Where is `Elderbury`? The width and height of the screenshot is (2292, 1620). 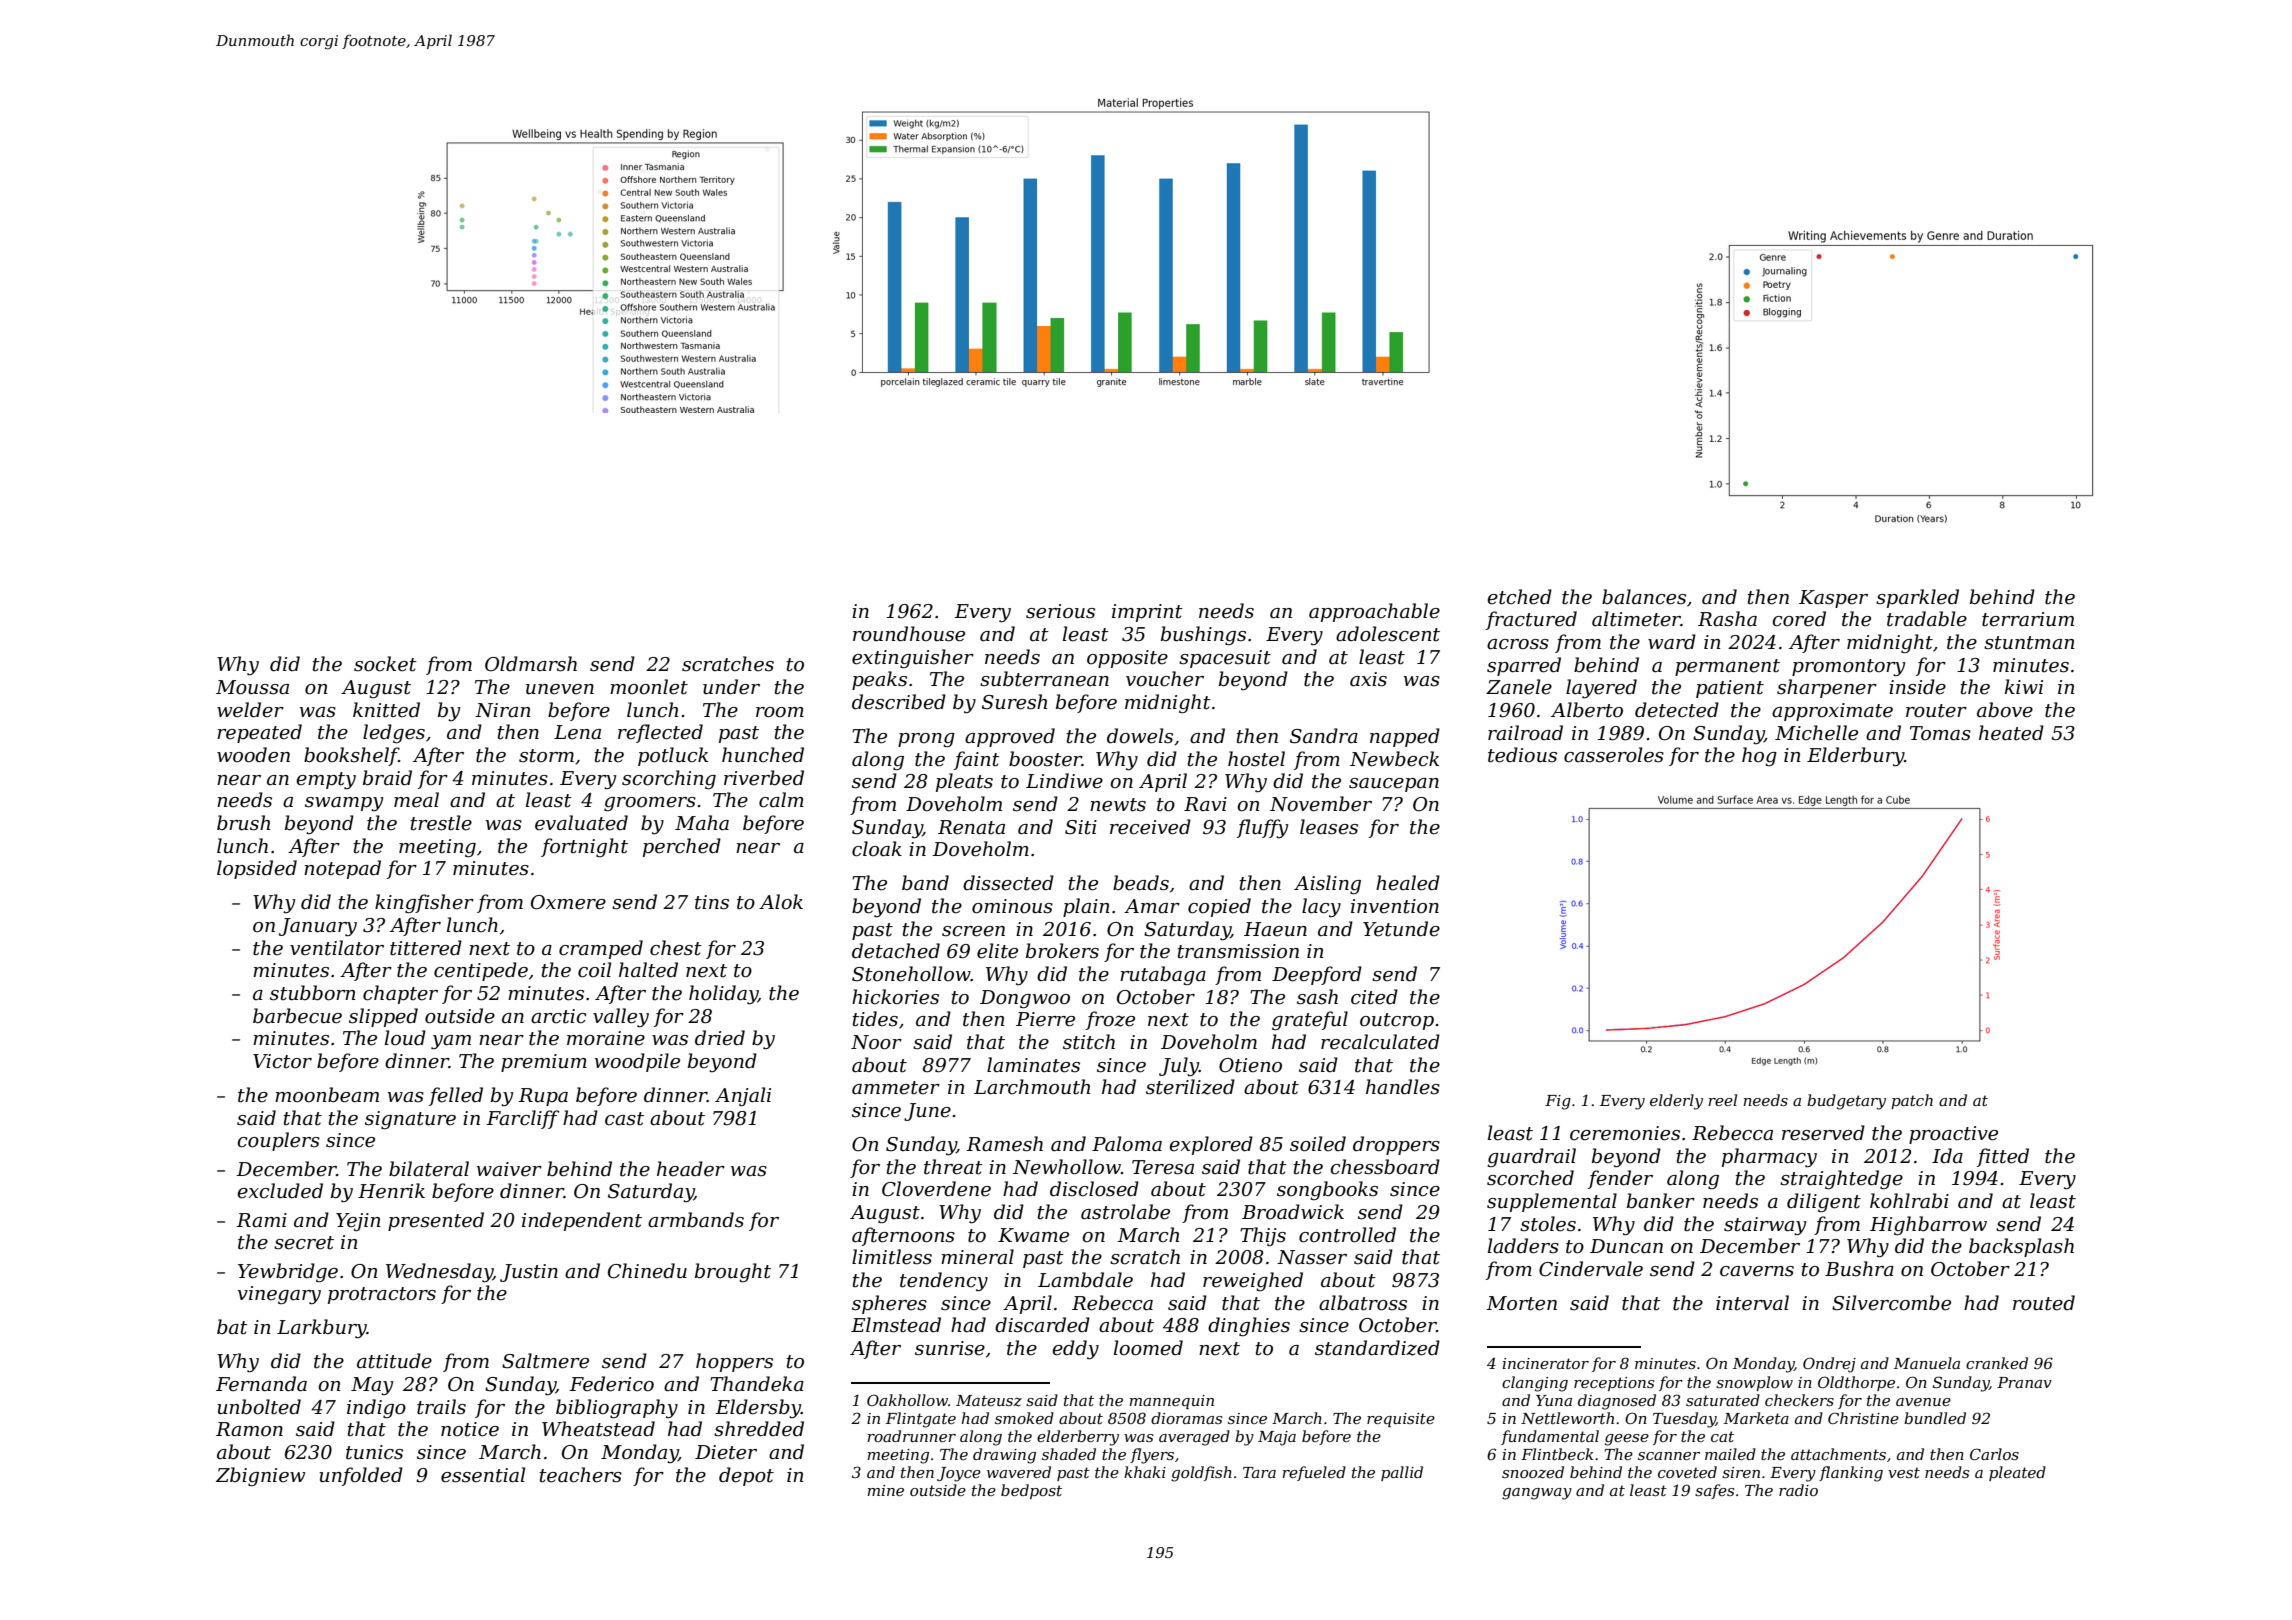 Elderbury is located at coordinates (1855, 756).
